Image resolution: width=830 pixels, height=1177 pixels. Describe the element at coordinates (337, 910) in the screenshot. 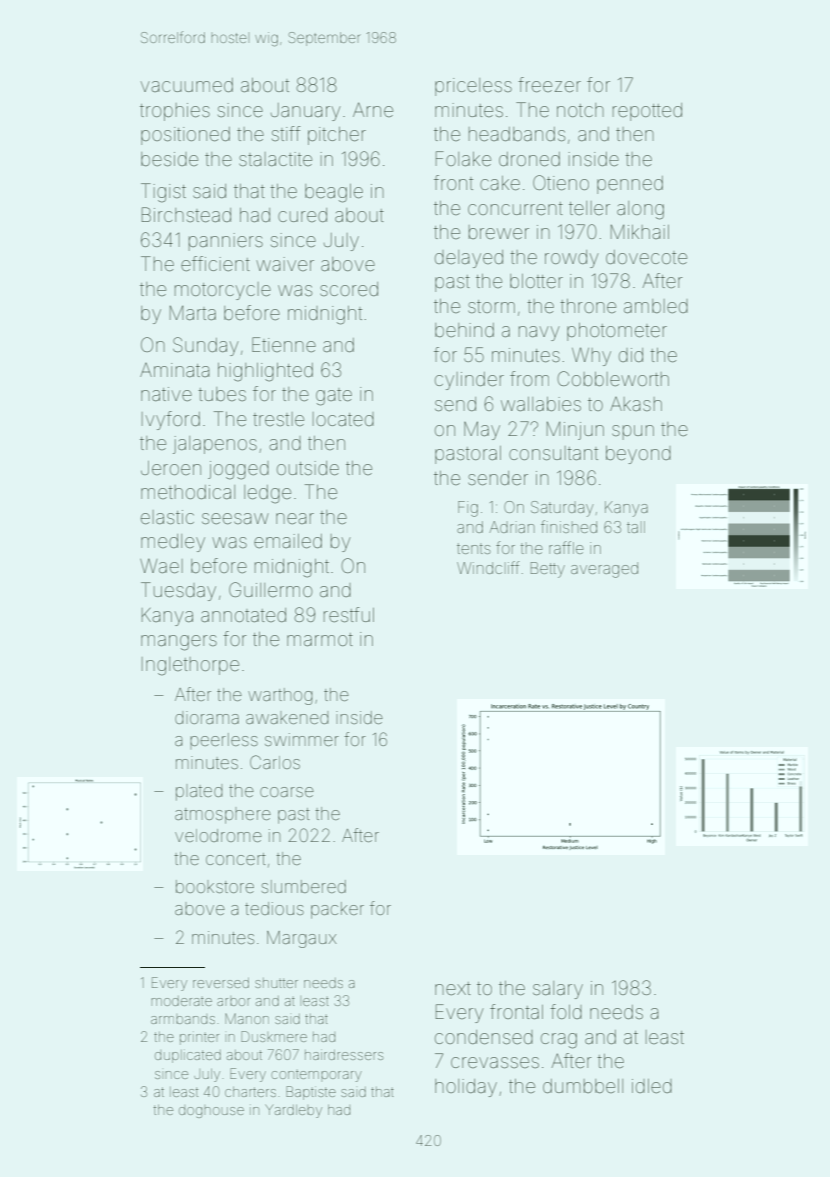

I see `packer` at that location.
